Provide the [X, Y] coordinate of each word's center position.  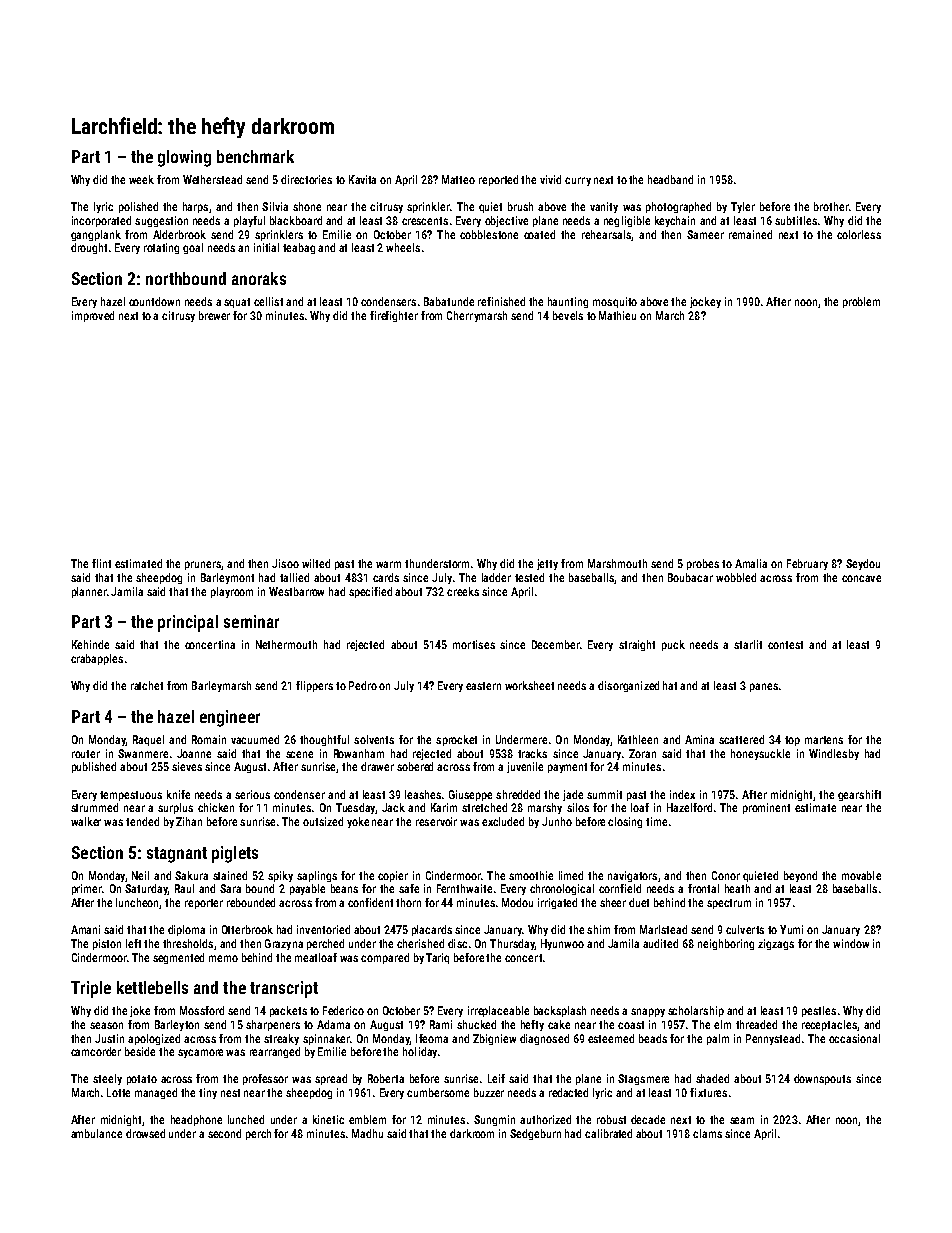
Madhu [367, 1133]
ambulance [96, 1133]
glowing [184, 158]
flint [101, 563]
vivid [550, 179]
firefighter [394, 316]
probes [703, 564]
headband [670, 179]
